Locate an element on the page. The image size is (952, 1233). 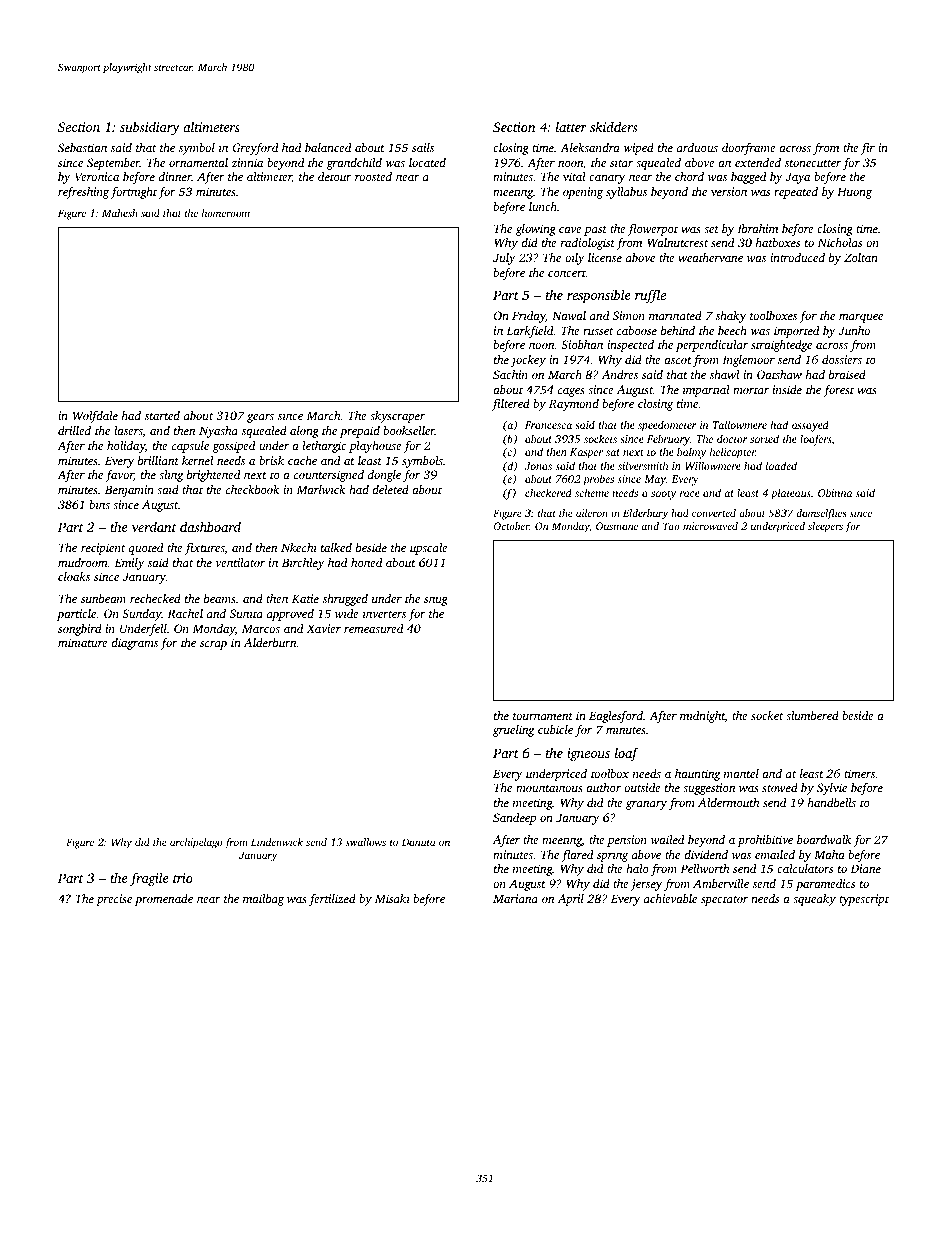
Lindenwick is located at coordinates (277, 842).
